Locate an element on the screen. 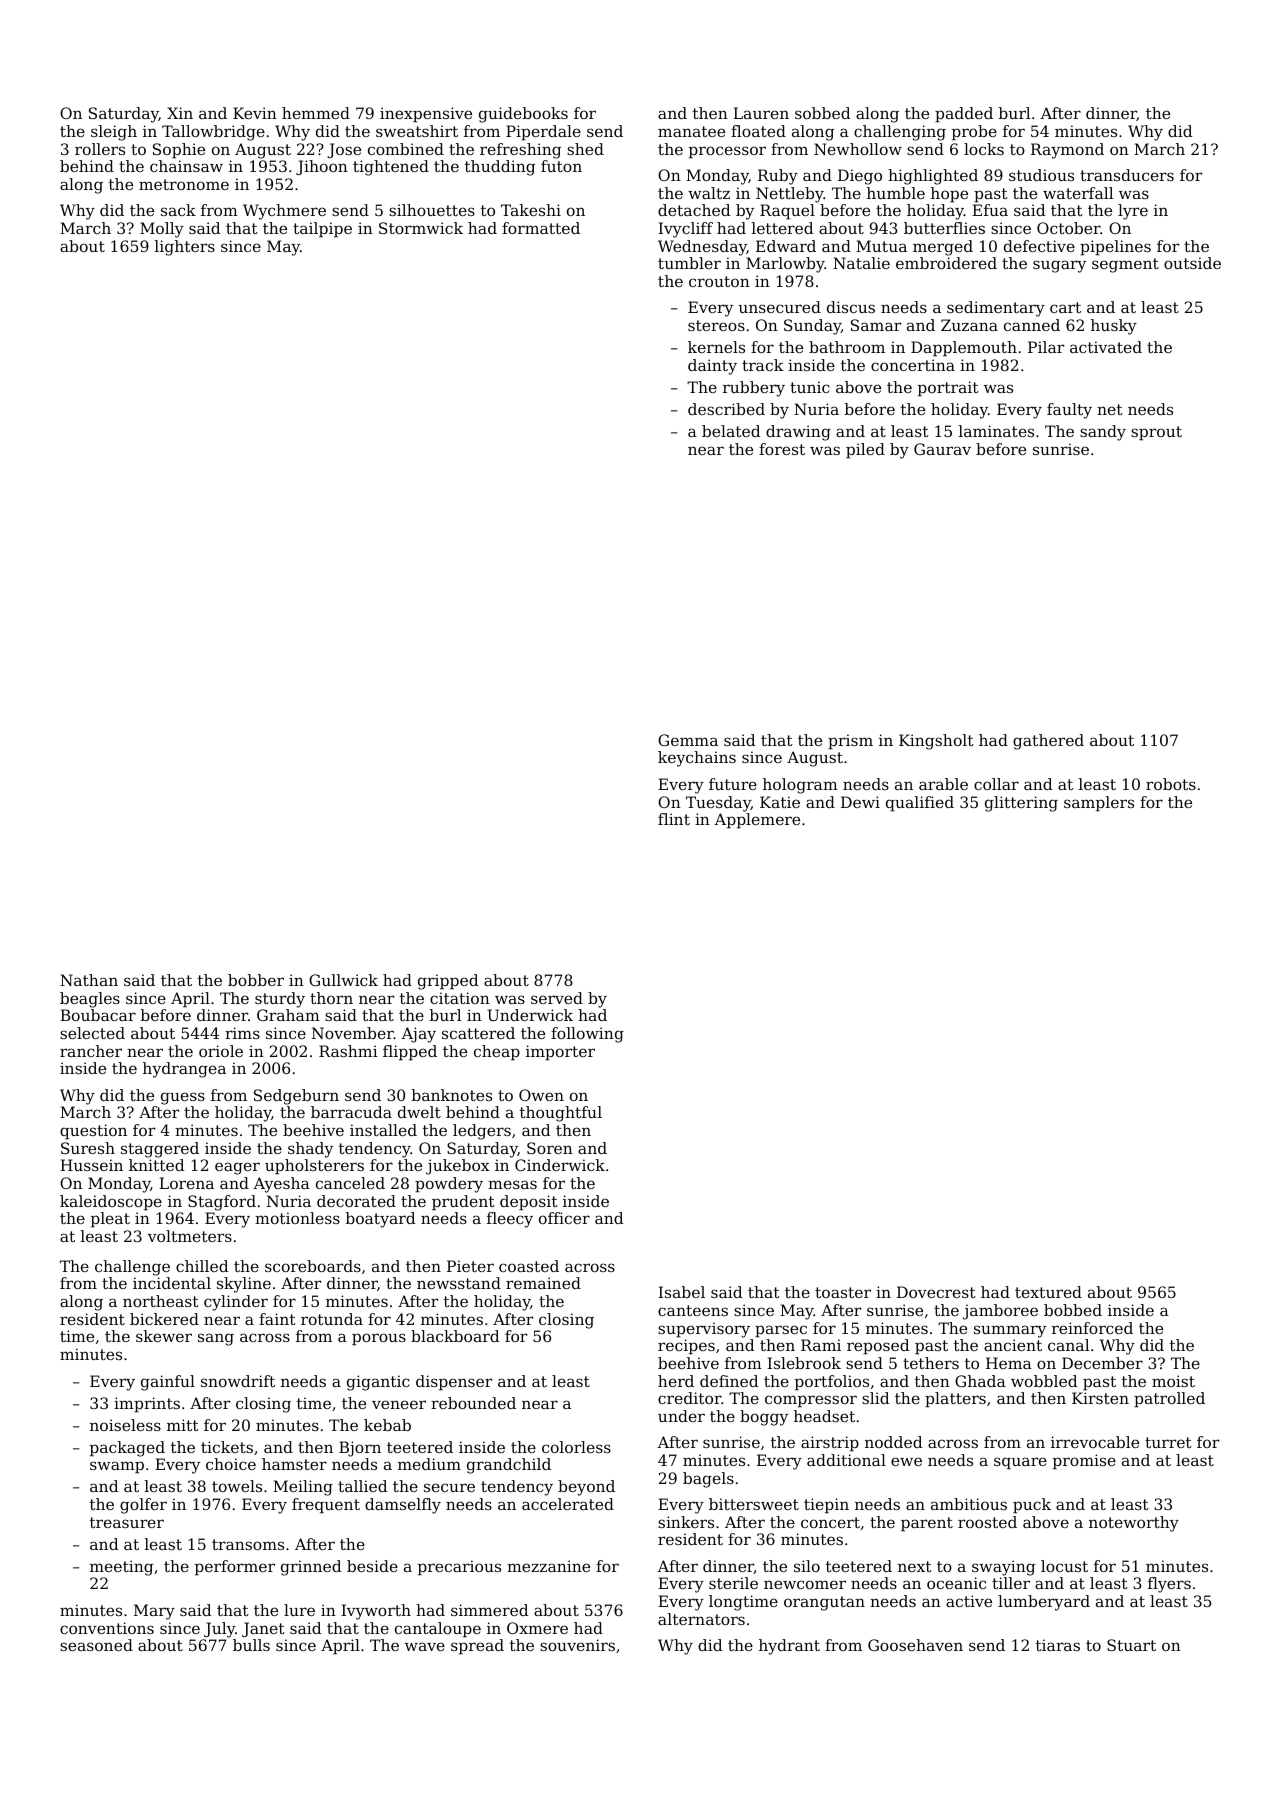 The height and width of the screenshot is (1813, 1282). portrait is located at coordinates (948, 389).
